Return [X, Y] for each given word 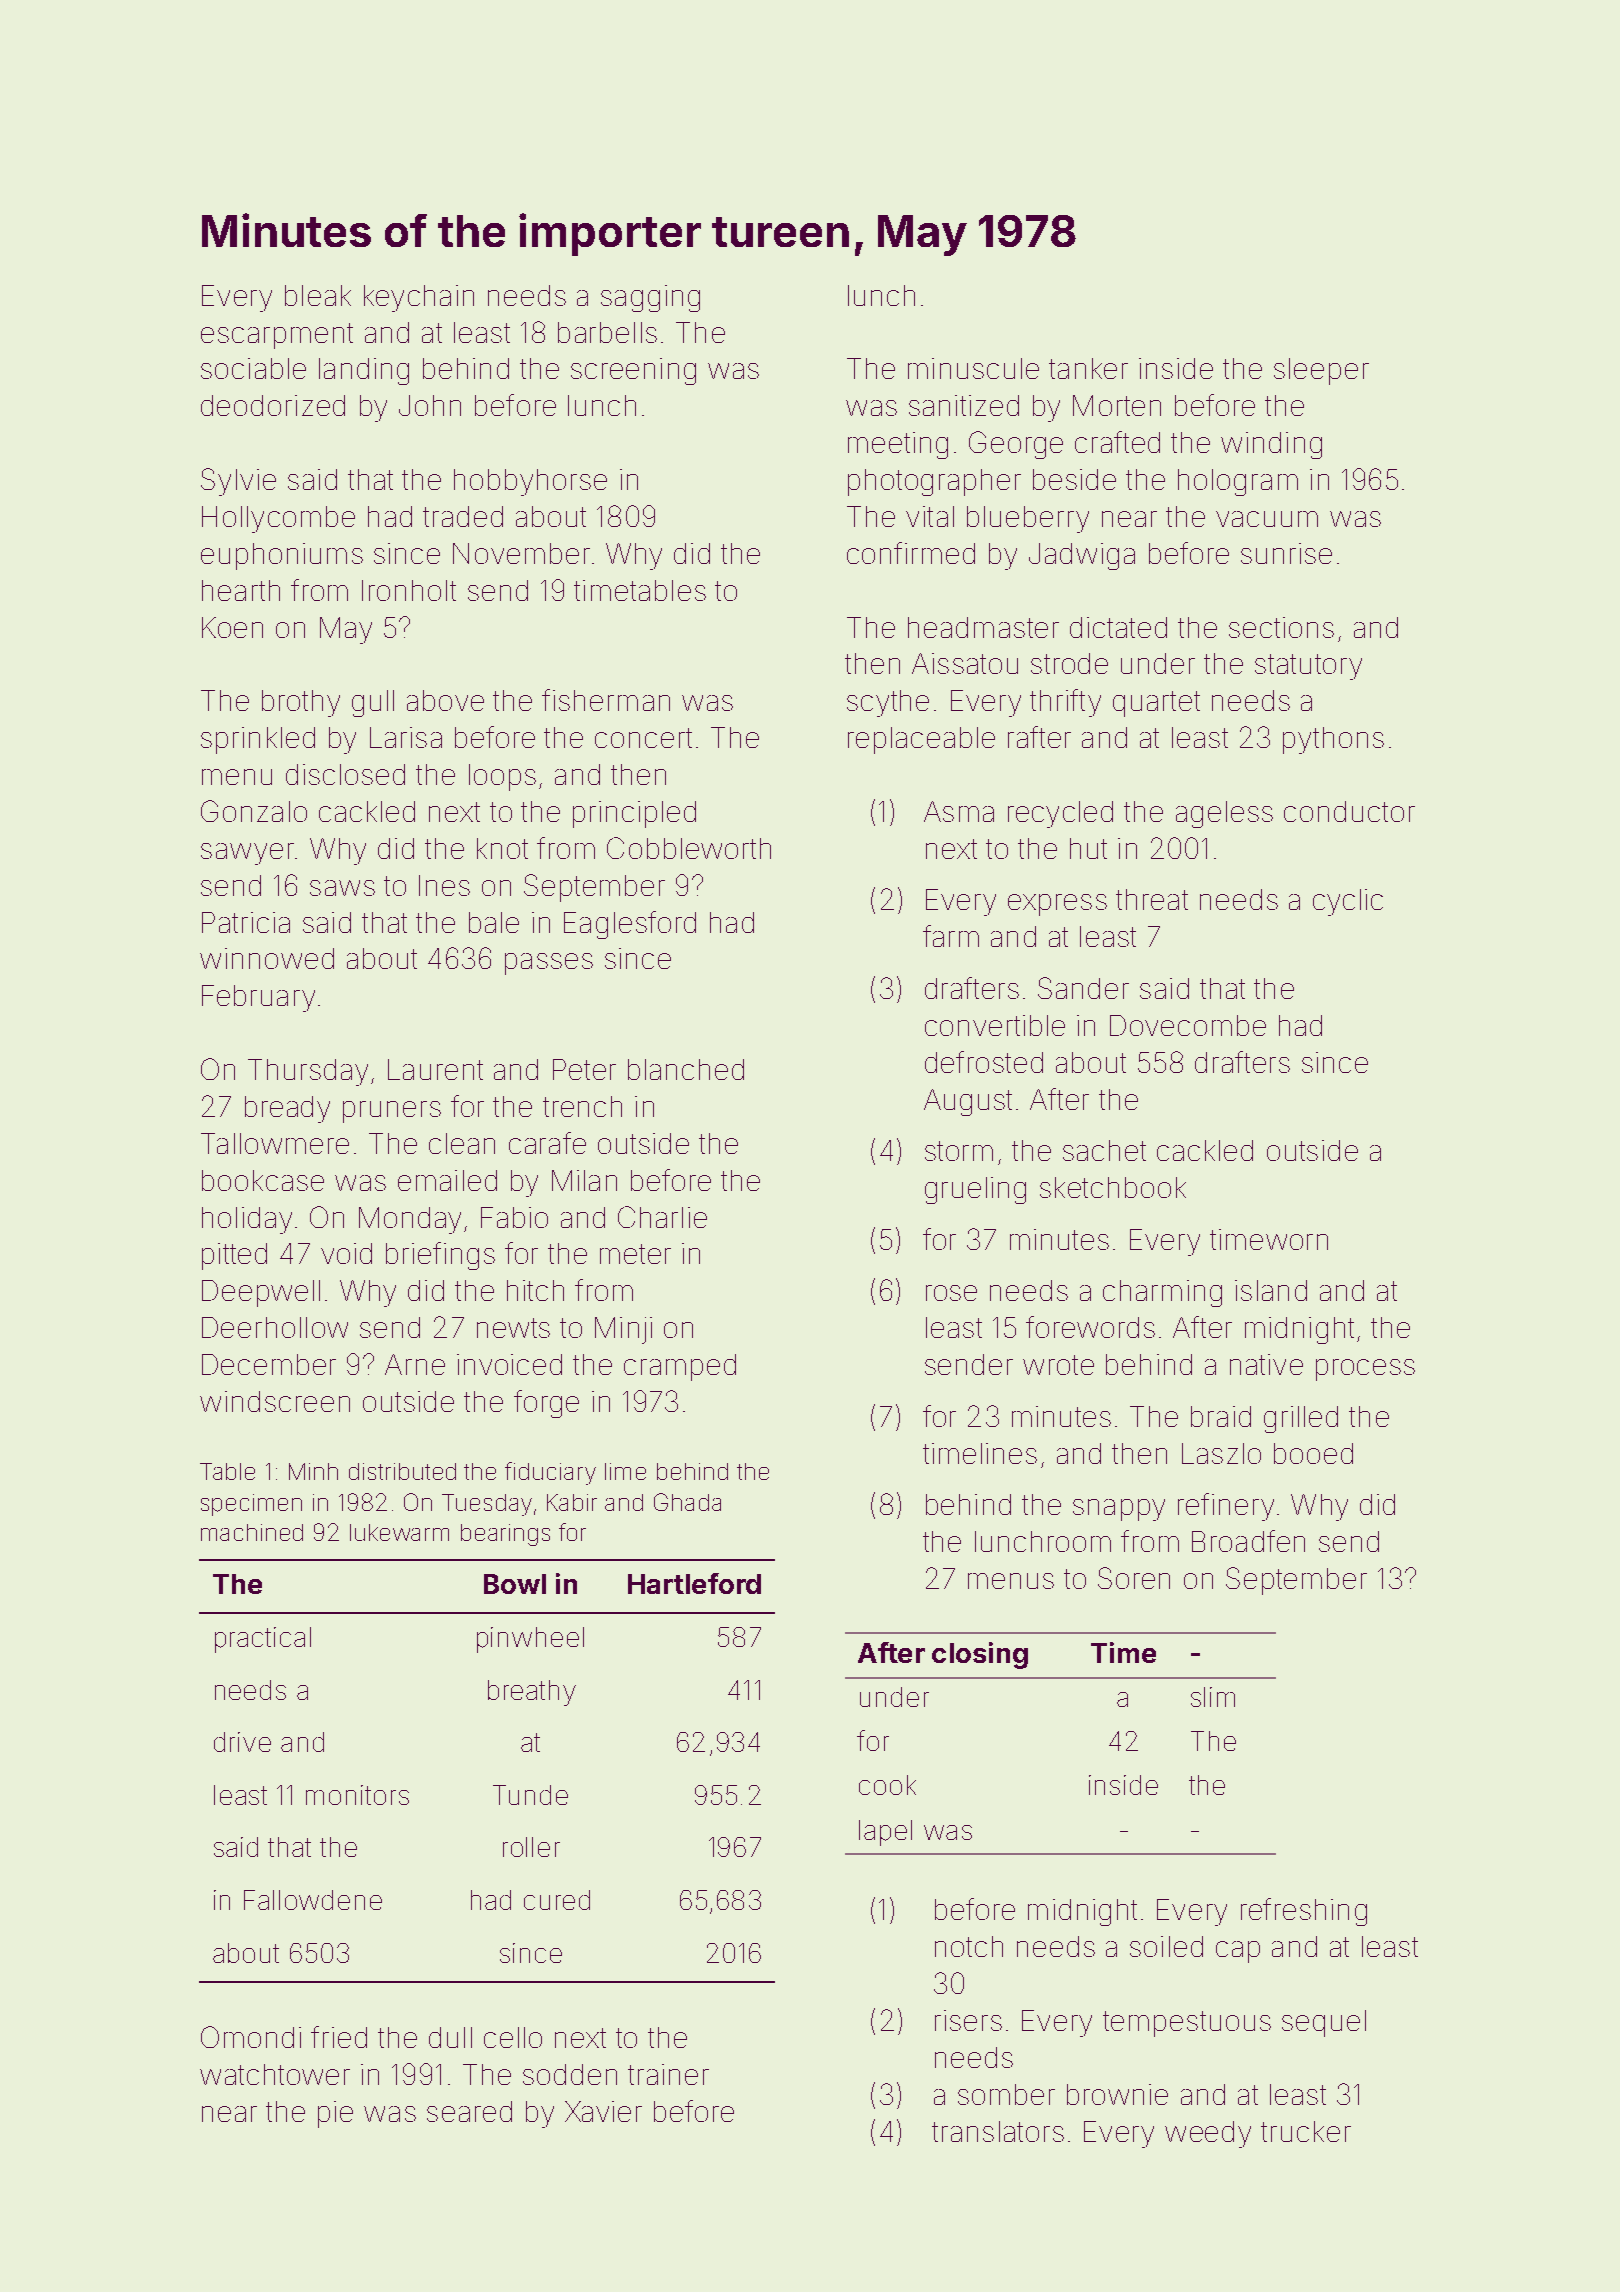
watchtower [275, 2074]
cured [557, 1900]
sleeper [1321, 371]
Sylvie [238, 482]
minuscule [973, 368]
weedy [1208, 2134]
